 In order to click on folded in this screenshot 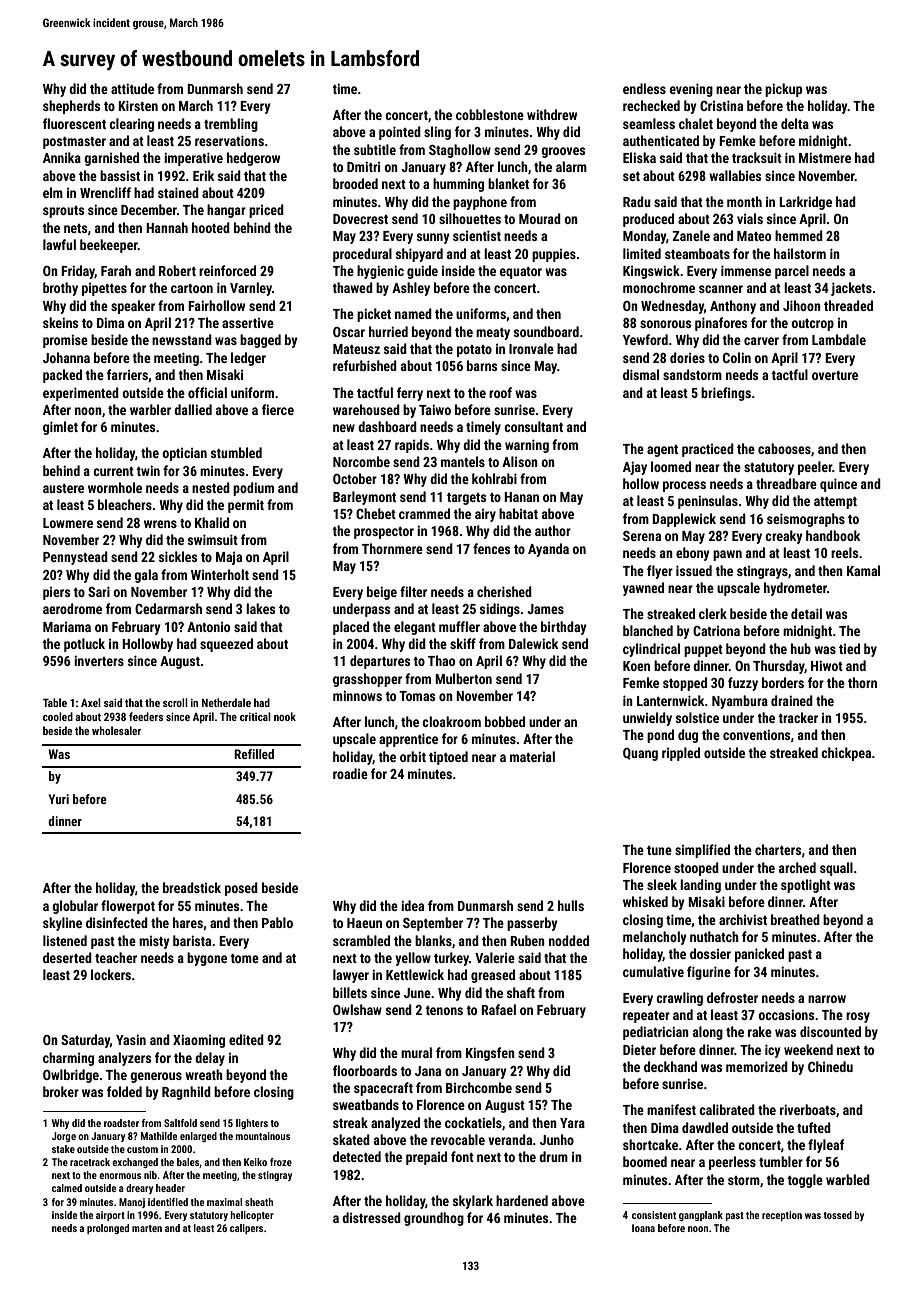, I will do `click(124, 1091)`.
